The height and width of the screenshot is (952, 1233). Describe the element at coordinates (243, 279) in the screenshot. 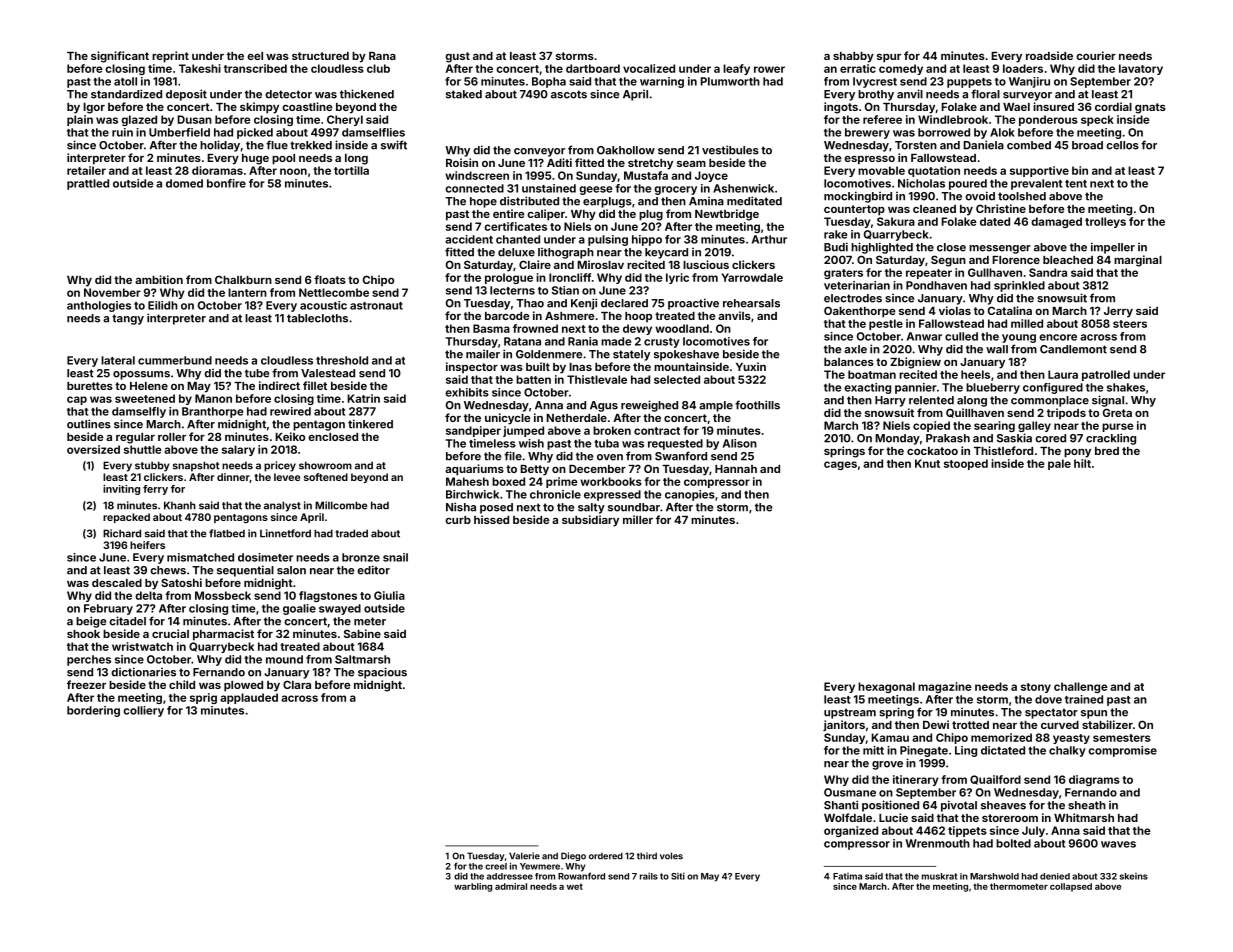

I see `Chalkburn` at that location.
